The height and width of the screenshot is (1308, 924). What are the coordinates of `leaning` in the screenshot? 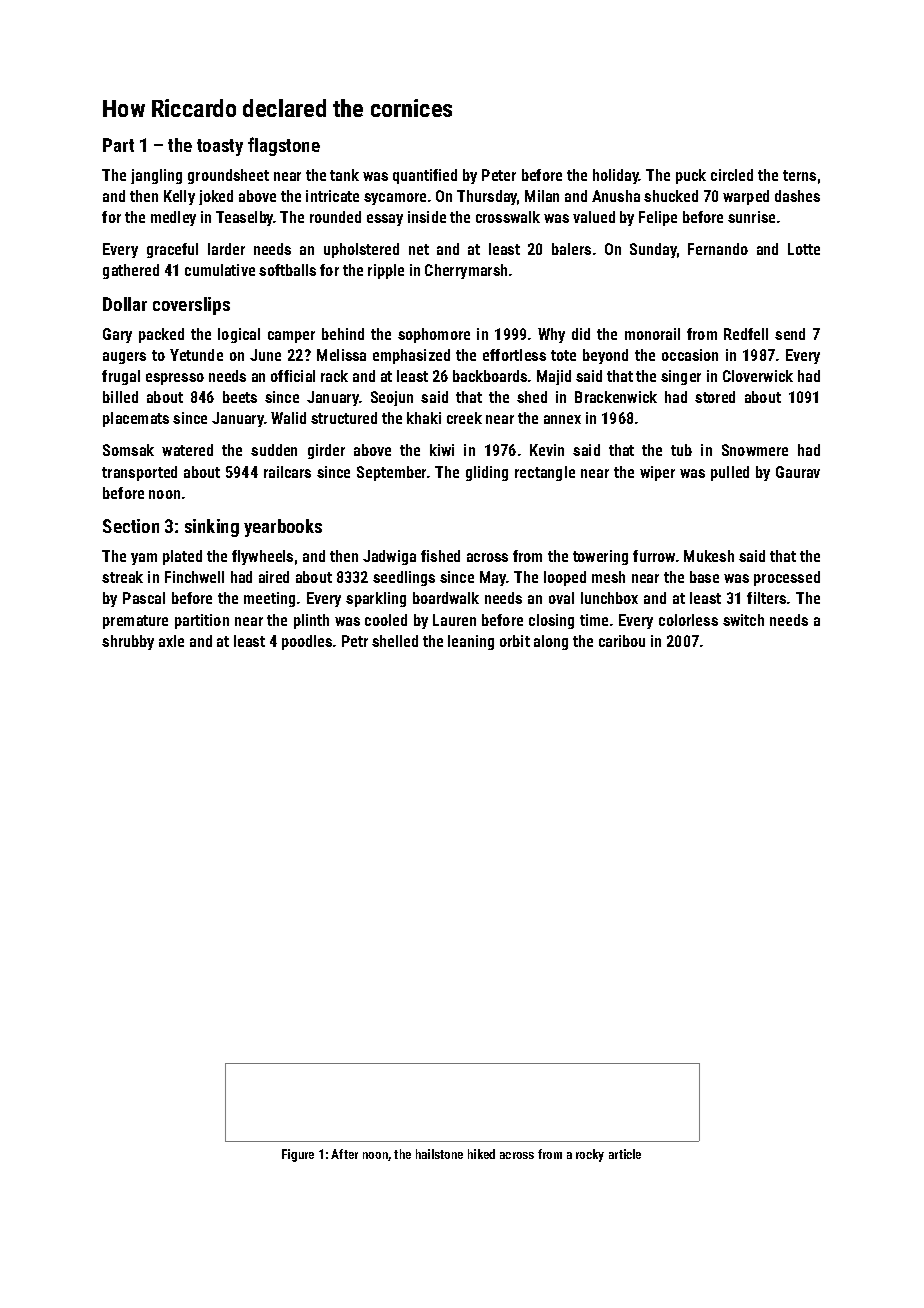 It's located at (471, 642).
